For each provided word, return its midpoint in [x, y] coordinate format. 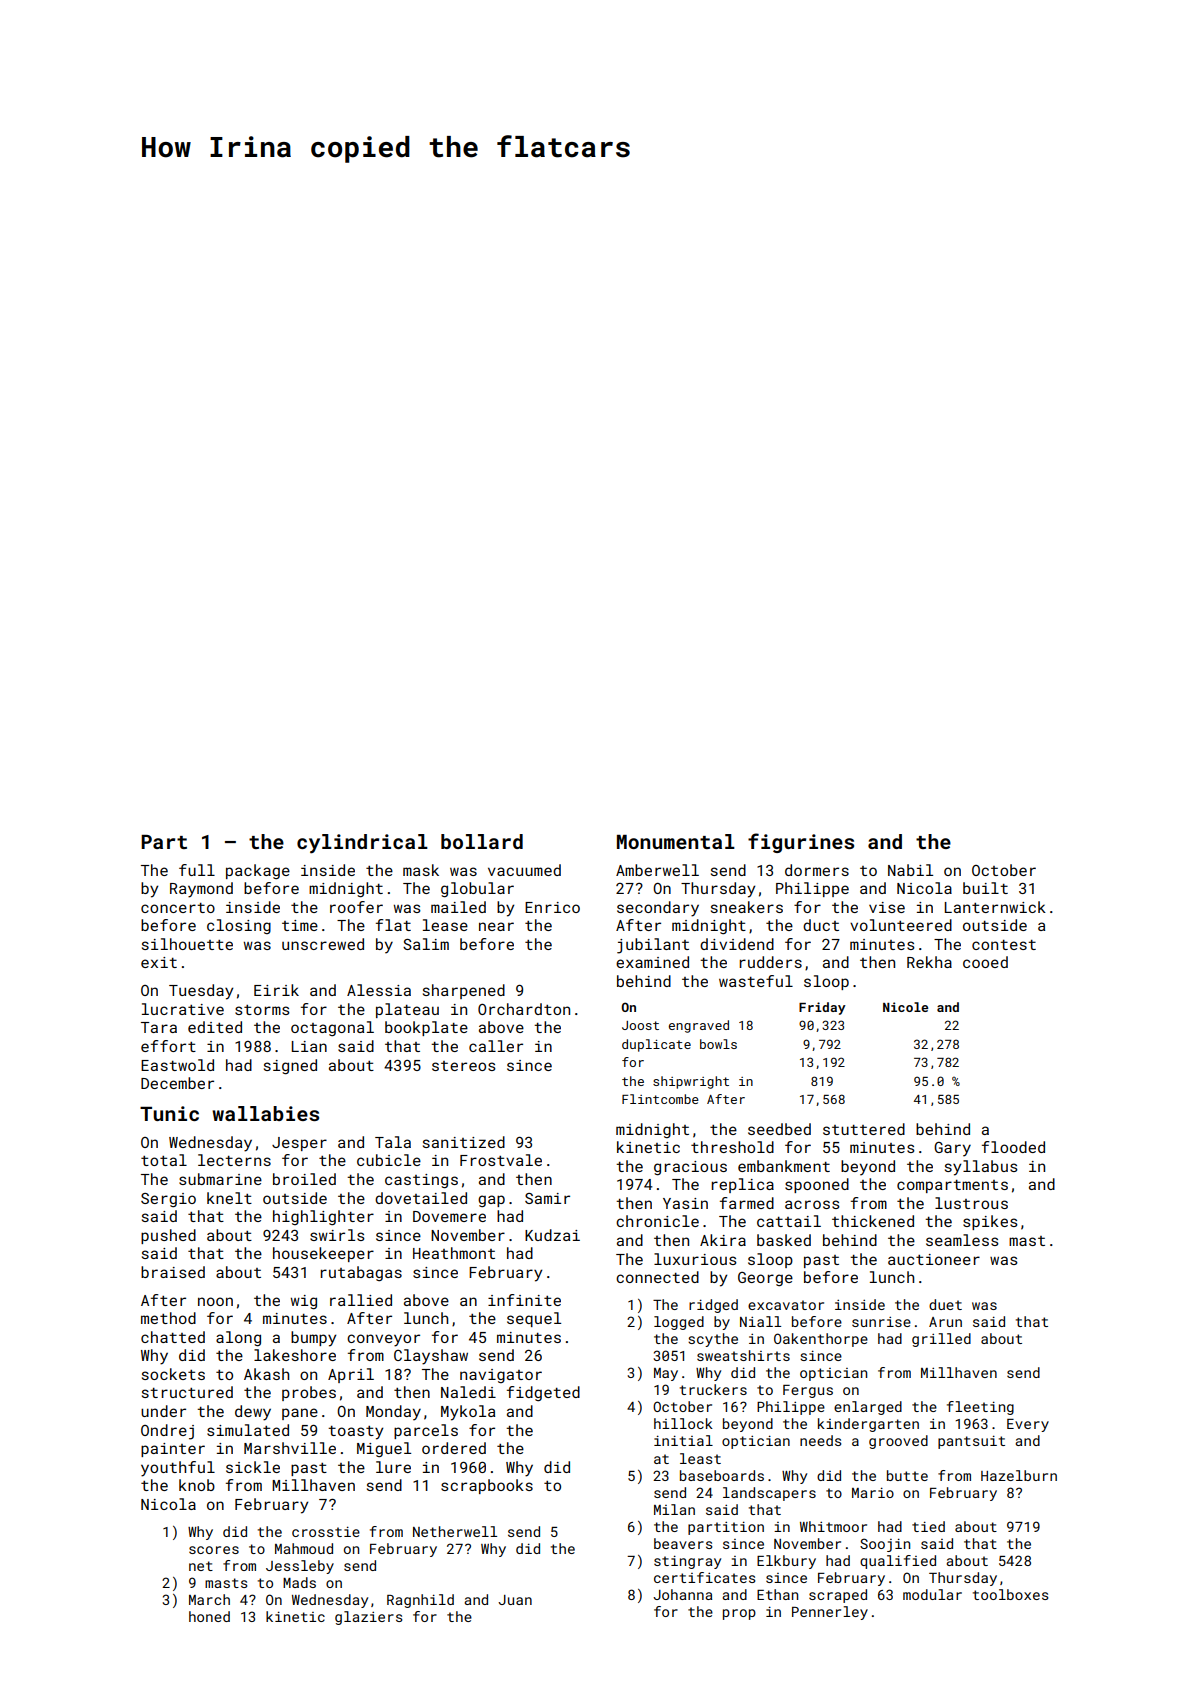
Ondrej [167, 1432]
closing [239, 926]
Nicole [905, 1007]
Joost [640, 1025]
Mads [299, 1582]
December [177, 1083]
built [985, 888]
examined [652, 962]
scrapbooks [487, 1486]
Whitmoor [833, 1526]
